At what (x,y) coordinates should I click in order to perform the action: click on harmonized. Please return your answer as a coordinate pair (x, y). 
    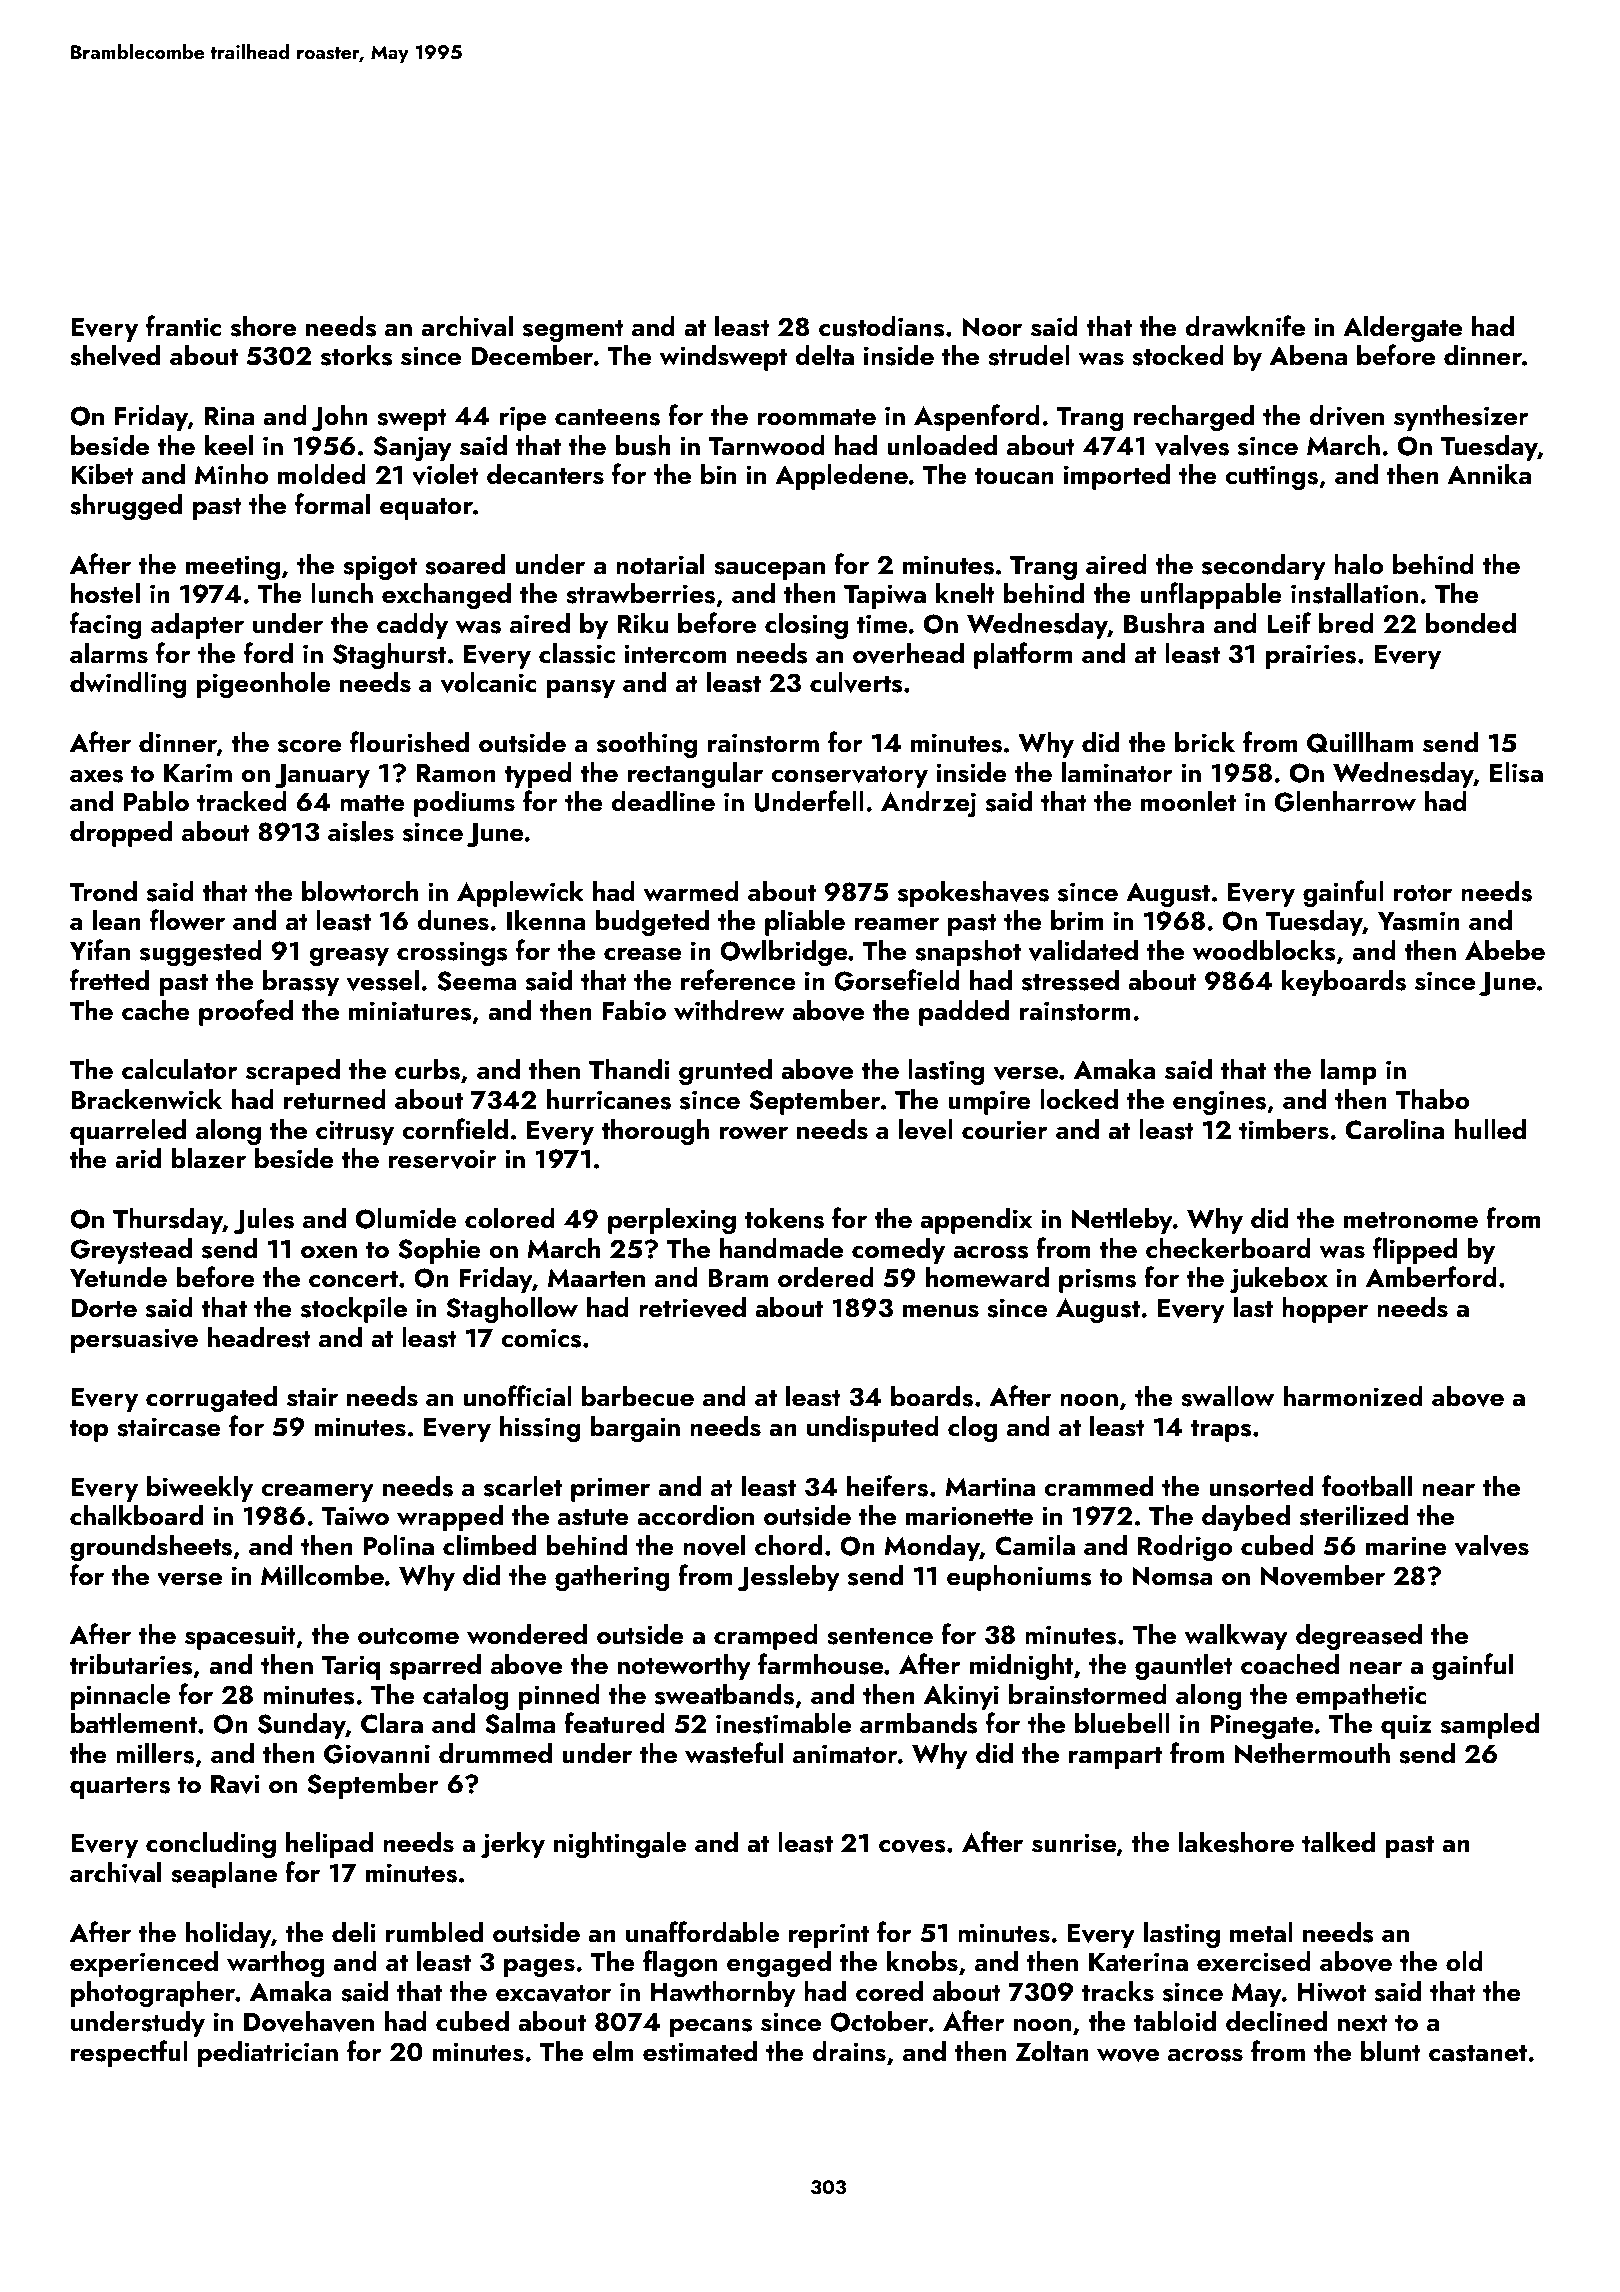
    Looking at the image, I should click on (1353, 1396).
